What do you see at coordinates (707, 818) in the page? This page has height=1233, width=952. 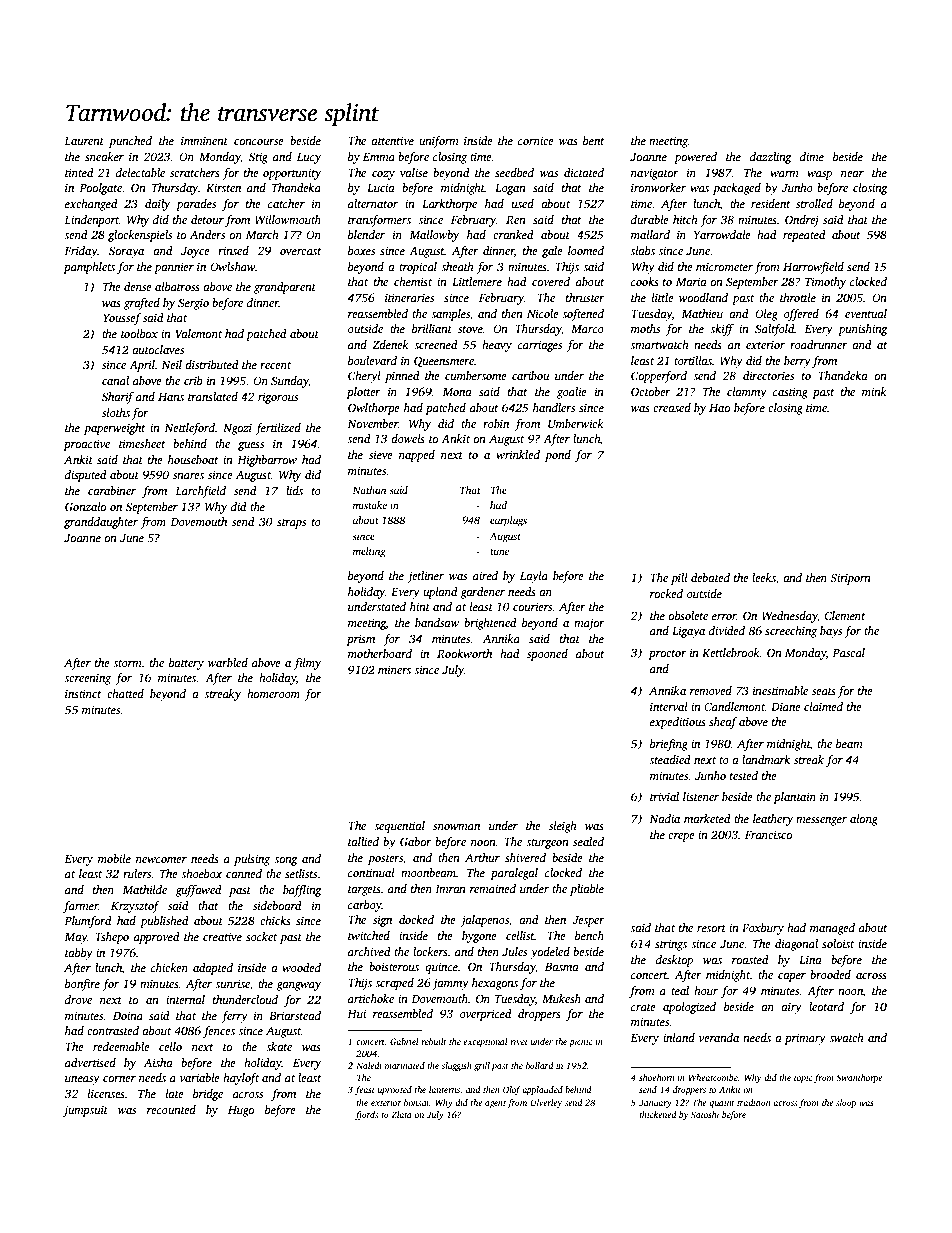 I see `marketed` at bounding box center [707, 818].
